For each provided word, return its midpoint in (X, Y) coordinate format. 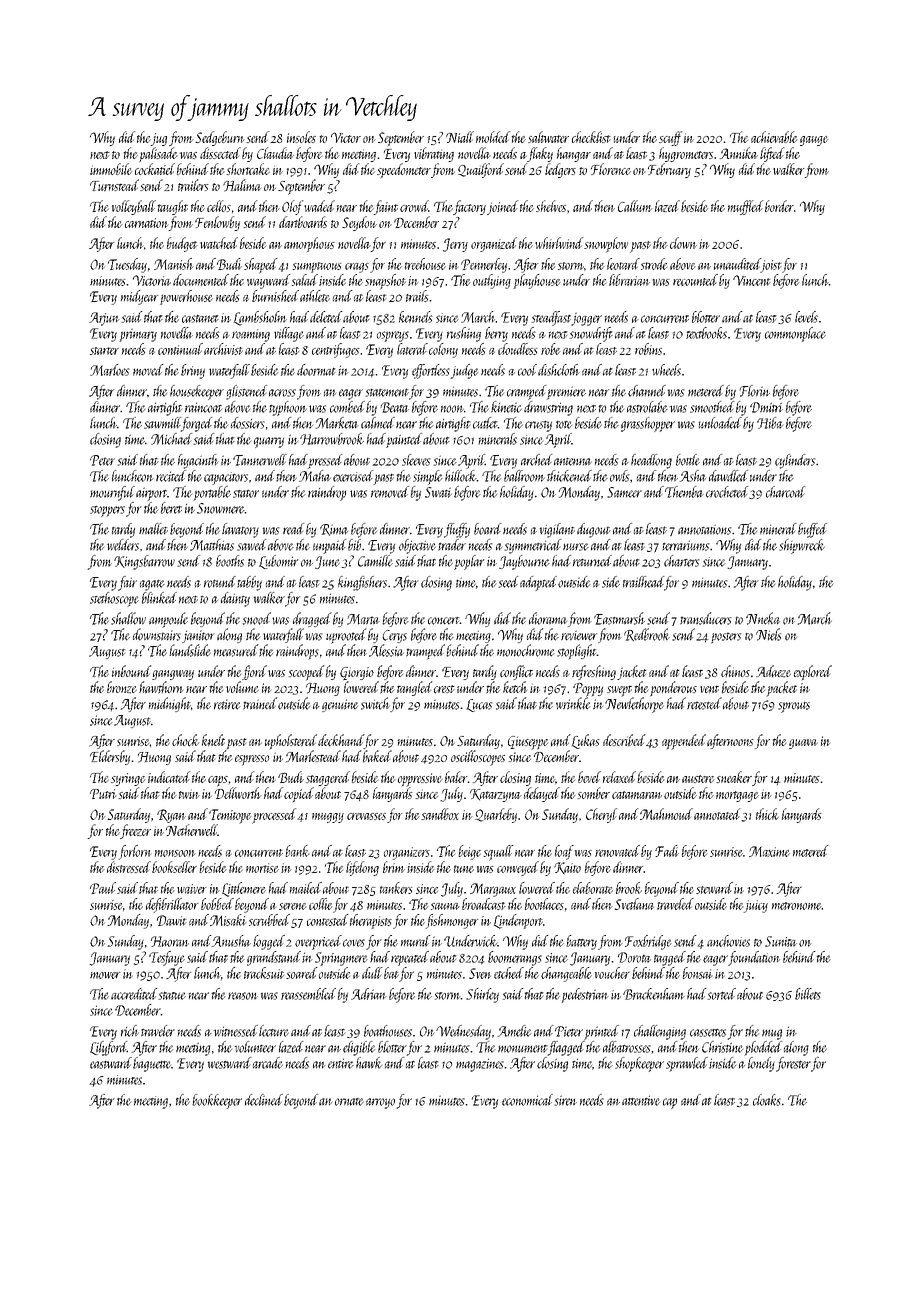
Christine (722, 1047)
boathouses (388, 1031)
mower (105, 975)
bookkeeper (217, 1101)
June (327, 562)
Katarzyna (496, 795)
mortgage (737, 796)
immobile (111, 169)
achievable (774, 137)
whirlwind (559, 243)
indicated (169, 777)
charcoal (785, 492)
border (779, 206)
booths (230, 561)
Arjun (104, 319)
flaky (540, 154)
